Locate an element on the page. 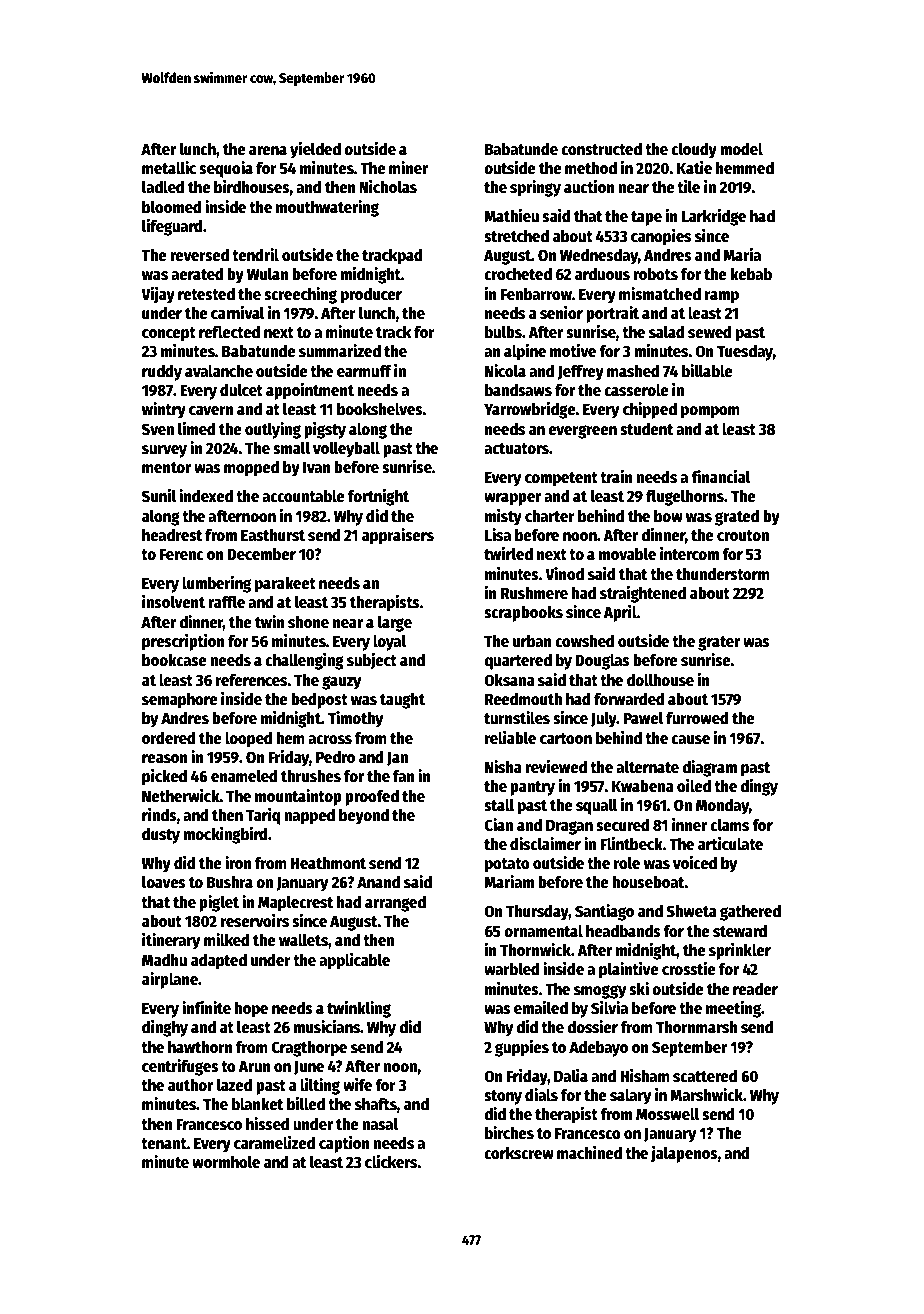  Thursday is located at coordinates (537, 913).
